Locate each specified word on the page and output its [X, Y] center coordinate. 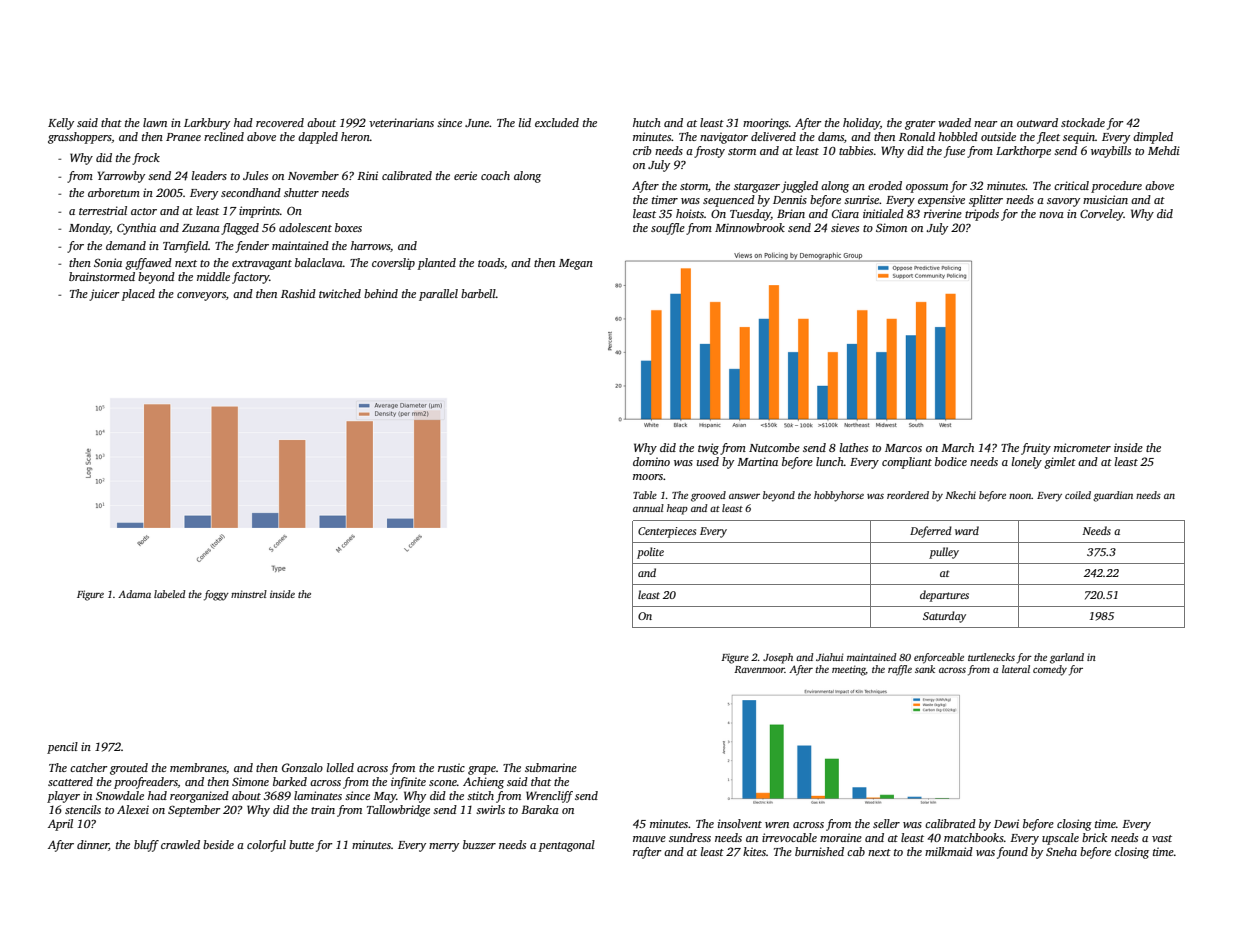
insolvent [740, 823]
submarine [551, 767]
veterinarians [401, 122]
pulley [944, 553]
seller [886, 823]
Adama [134, 594]
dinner [93, 845]
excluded [557, 122]
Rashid [298, 293]
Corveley [1102, 215]
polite [650, 553]
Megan [576, 264]
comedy [1050, 670]
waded [954, 122]
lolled [340, 767]
